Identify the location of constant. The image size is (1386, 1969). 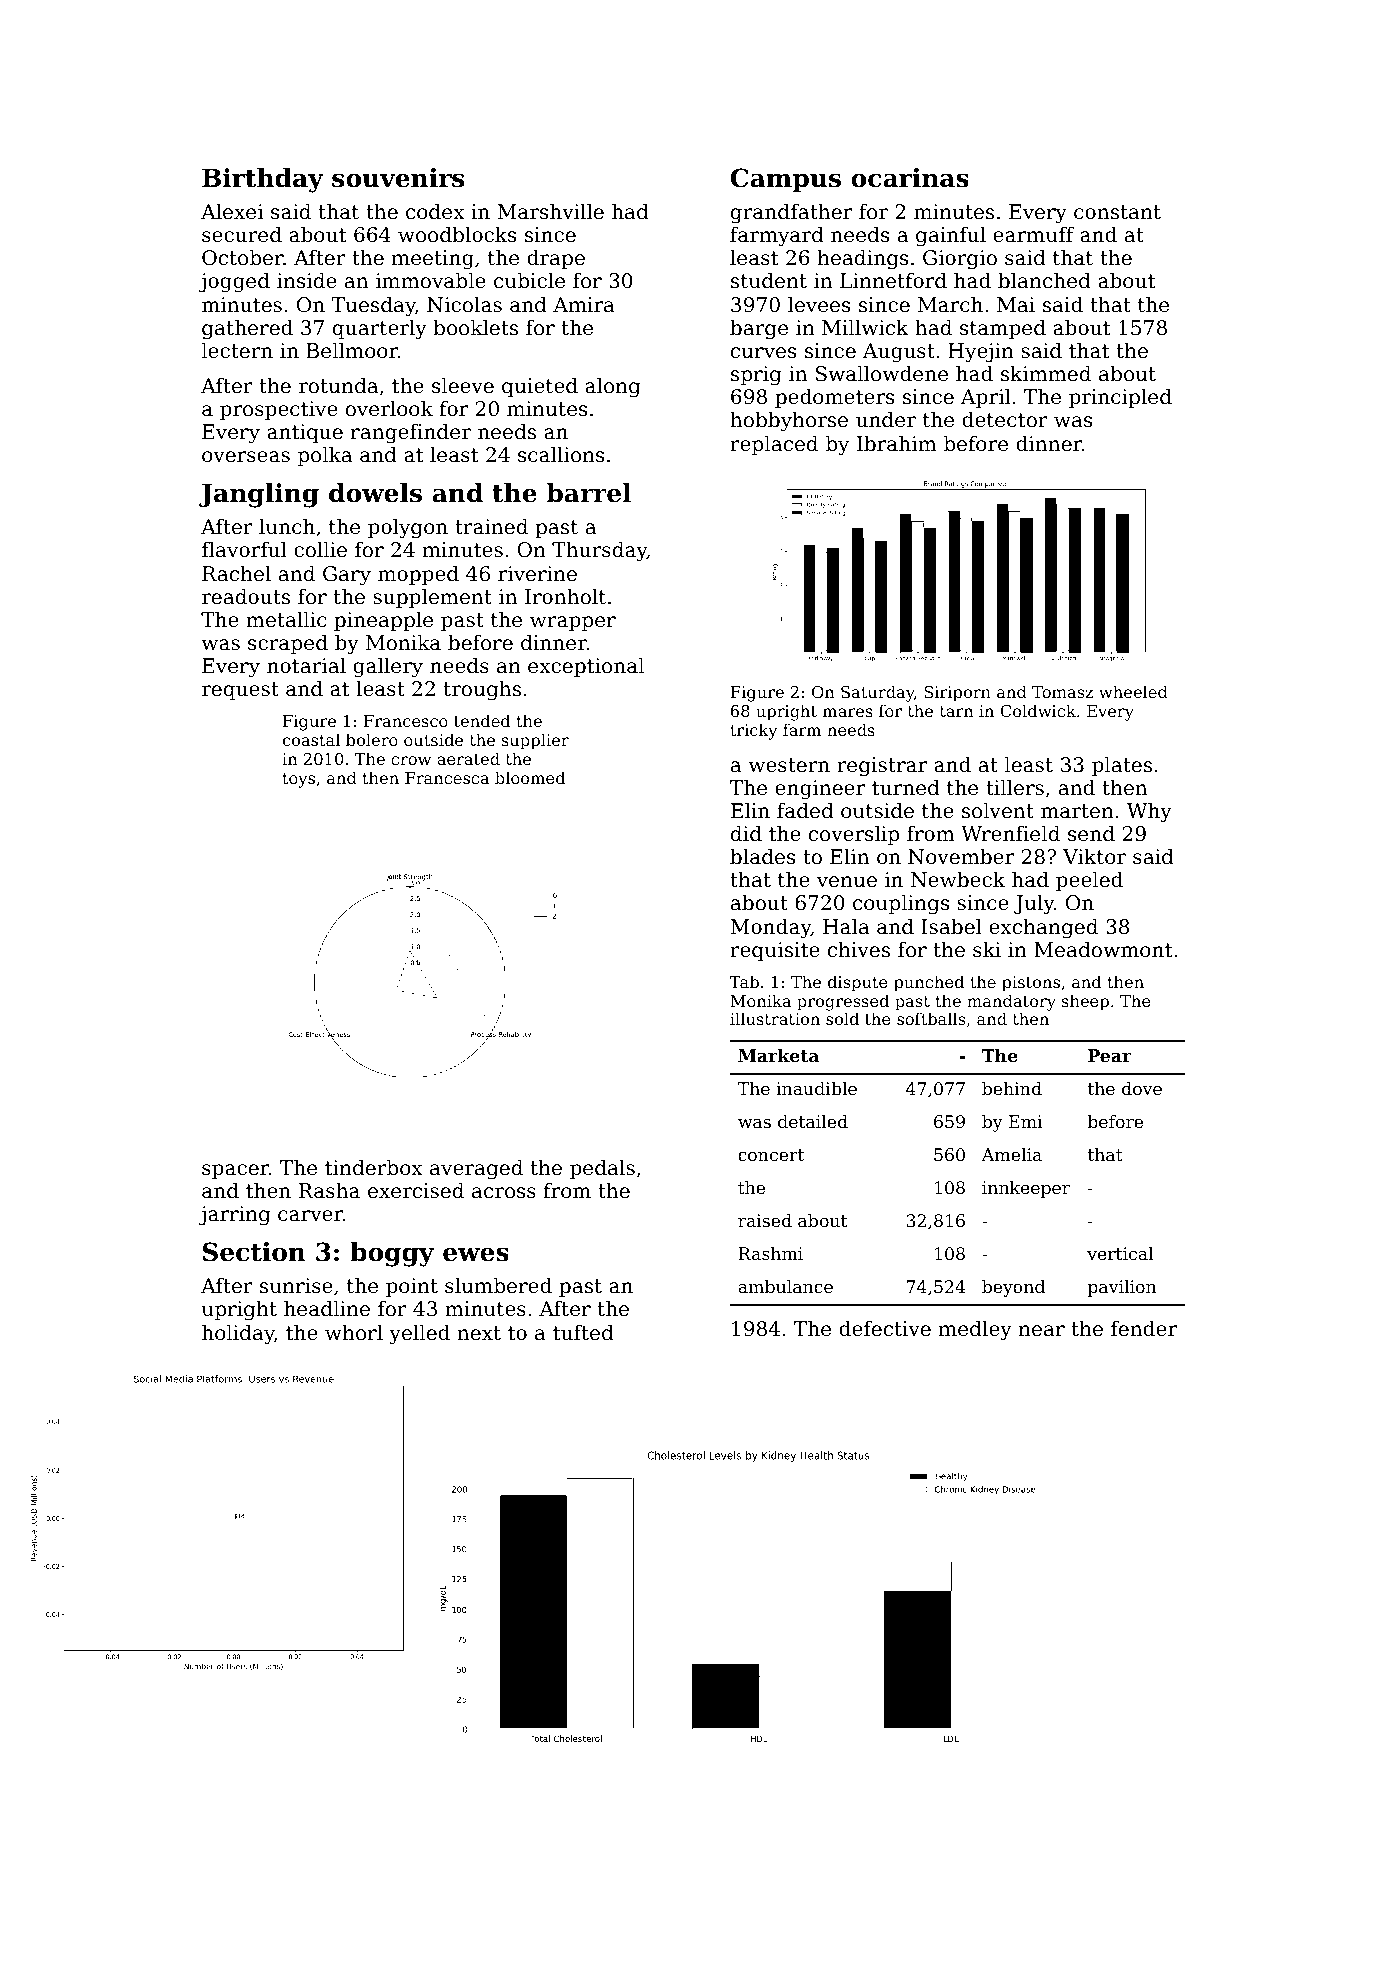
(1117, 212).
